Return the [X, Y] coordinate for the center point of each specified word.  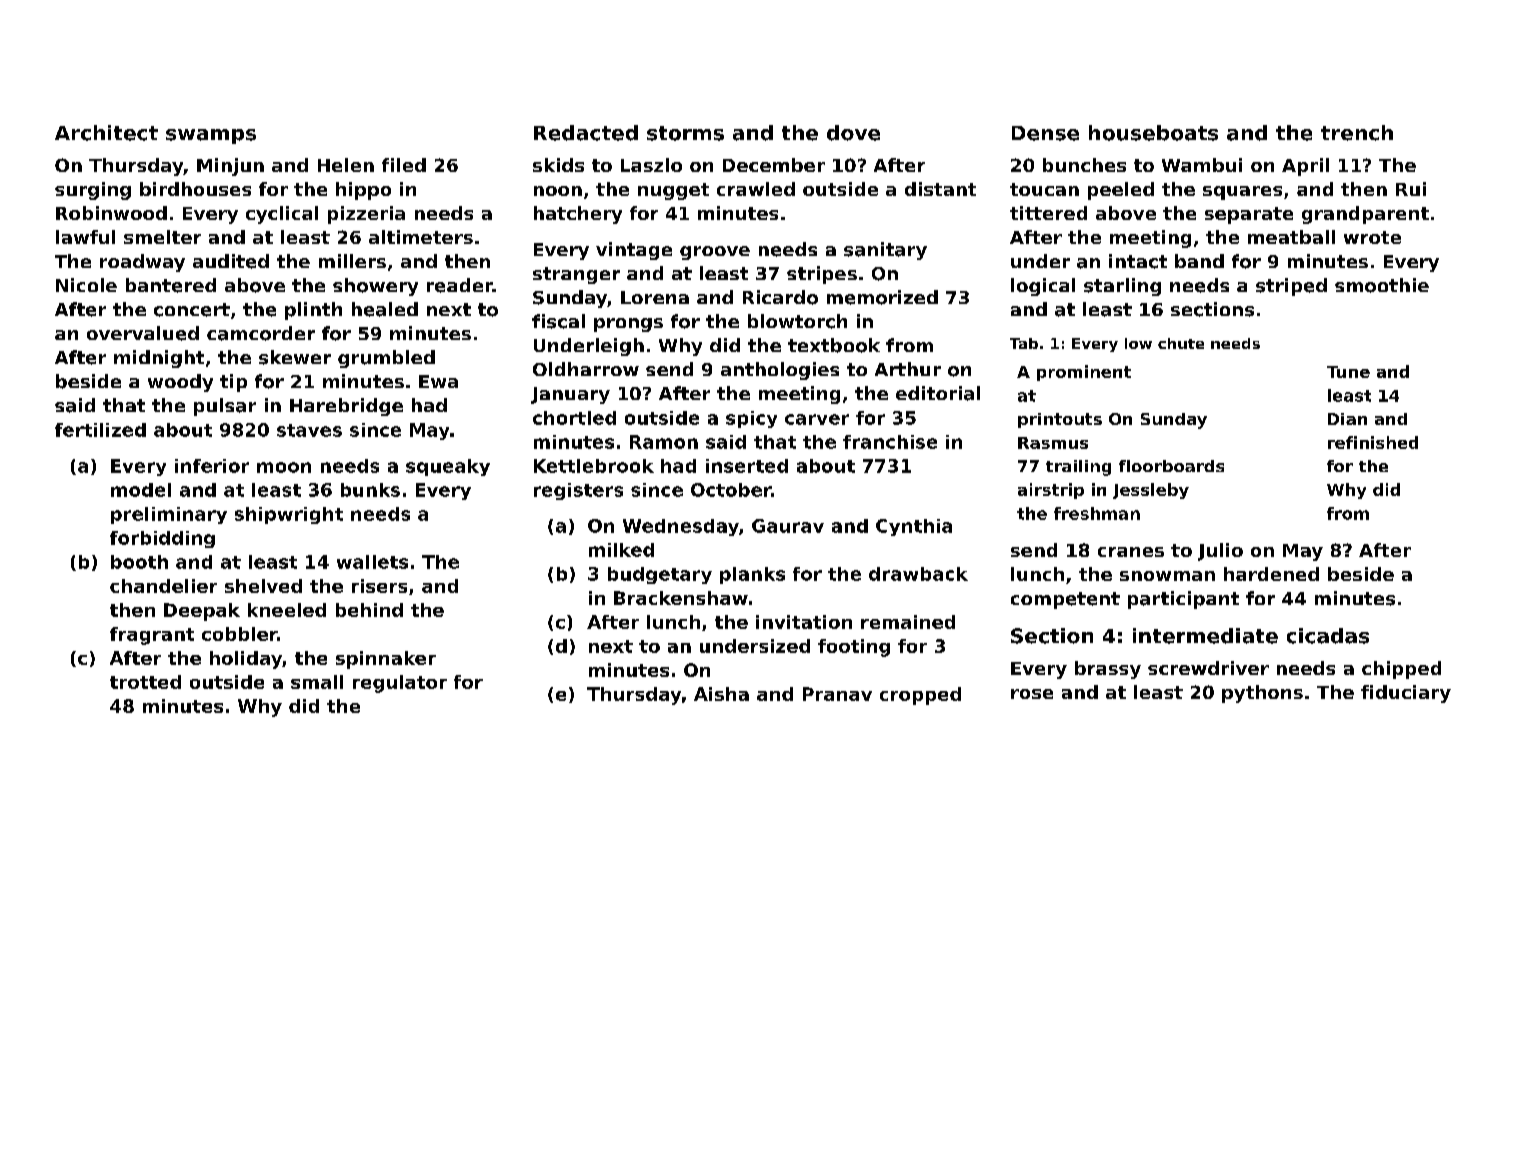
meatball [1291, 237]
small [317, 682]
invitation [804, 622]
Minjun [230, 167]
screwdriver [1208, 668]
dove [853, 133]
